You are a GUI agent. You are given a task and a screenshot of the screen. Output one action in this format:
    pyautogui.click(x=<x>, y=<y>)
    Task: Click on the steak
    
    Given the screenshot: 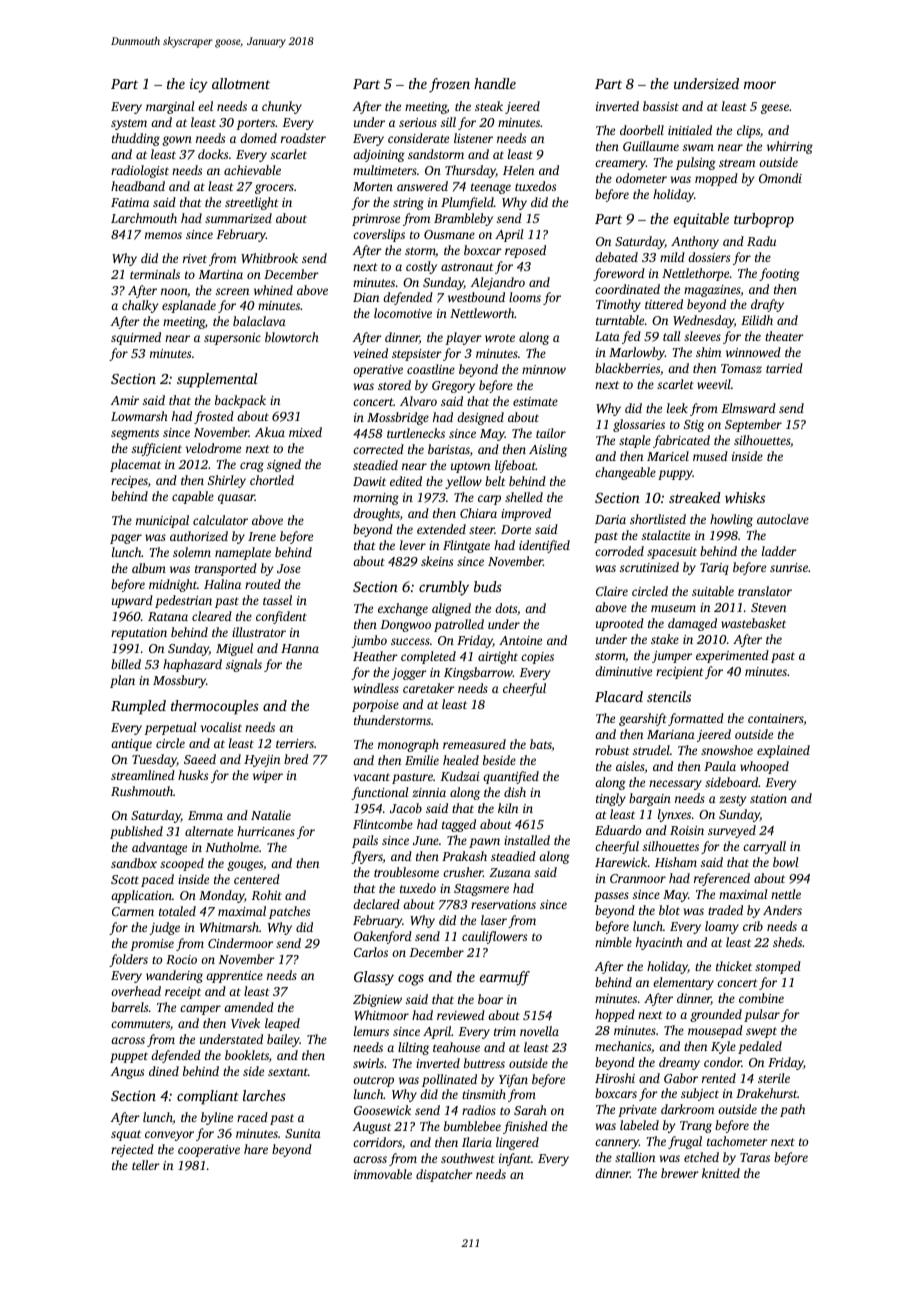 What is the action you would take?
    pyautogui.click(x=489, y=106)
